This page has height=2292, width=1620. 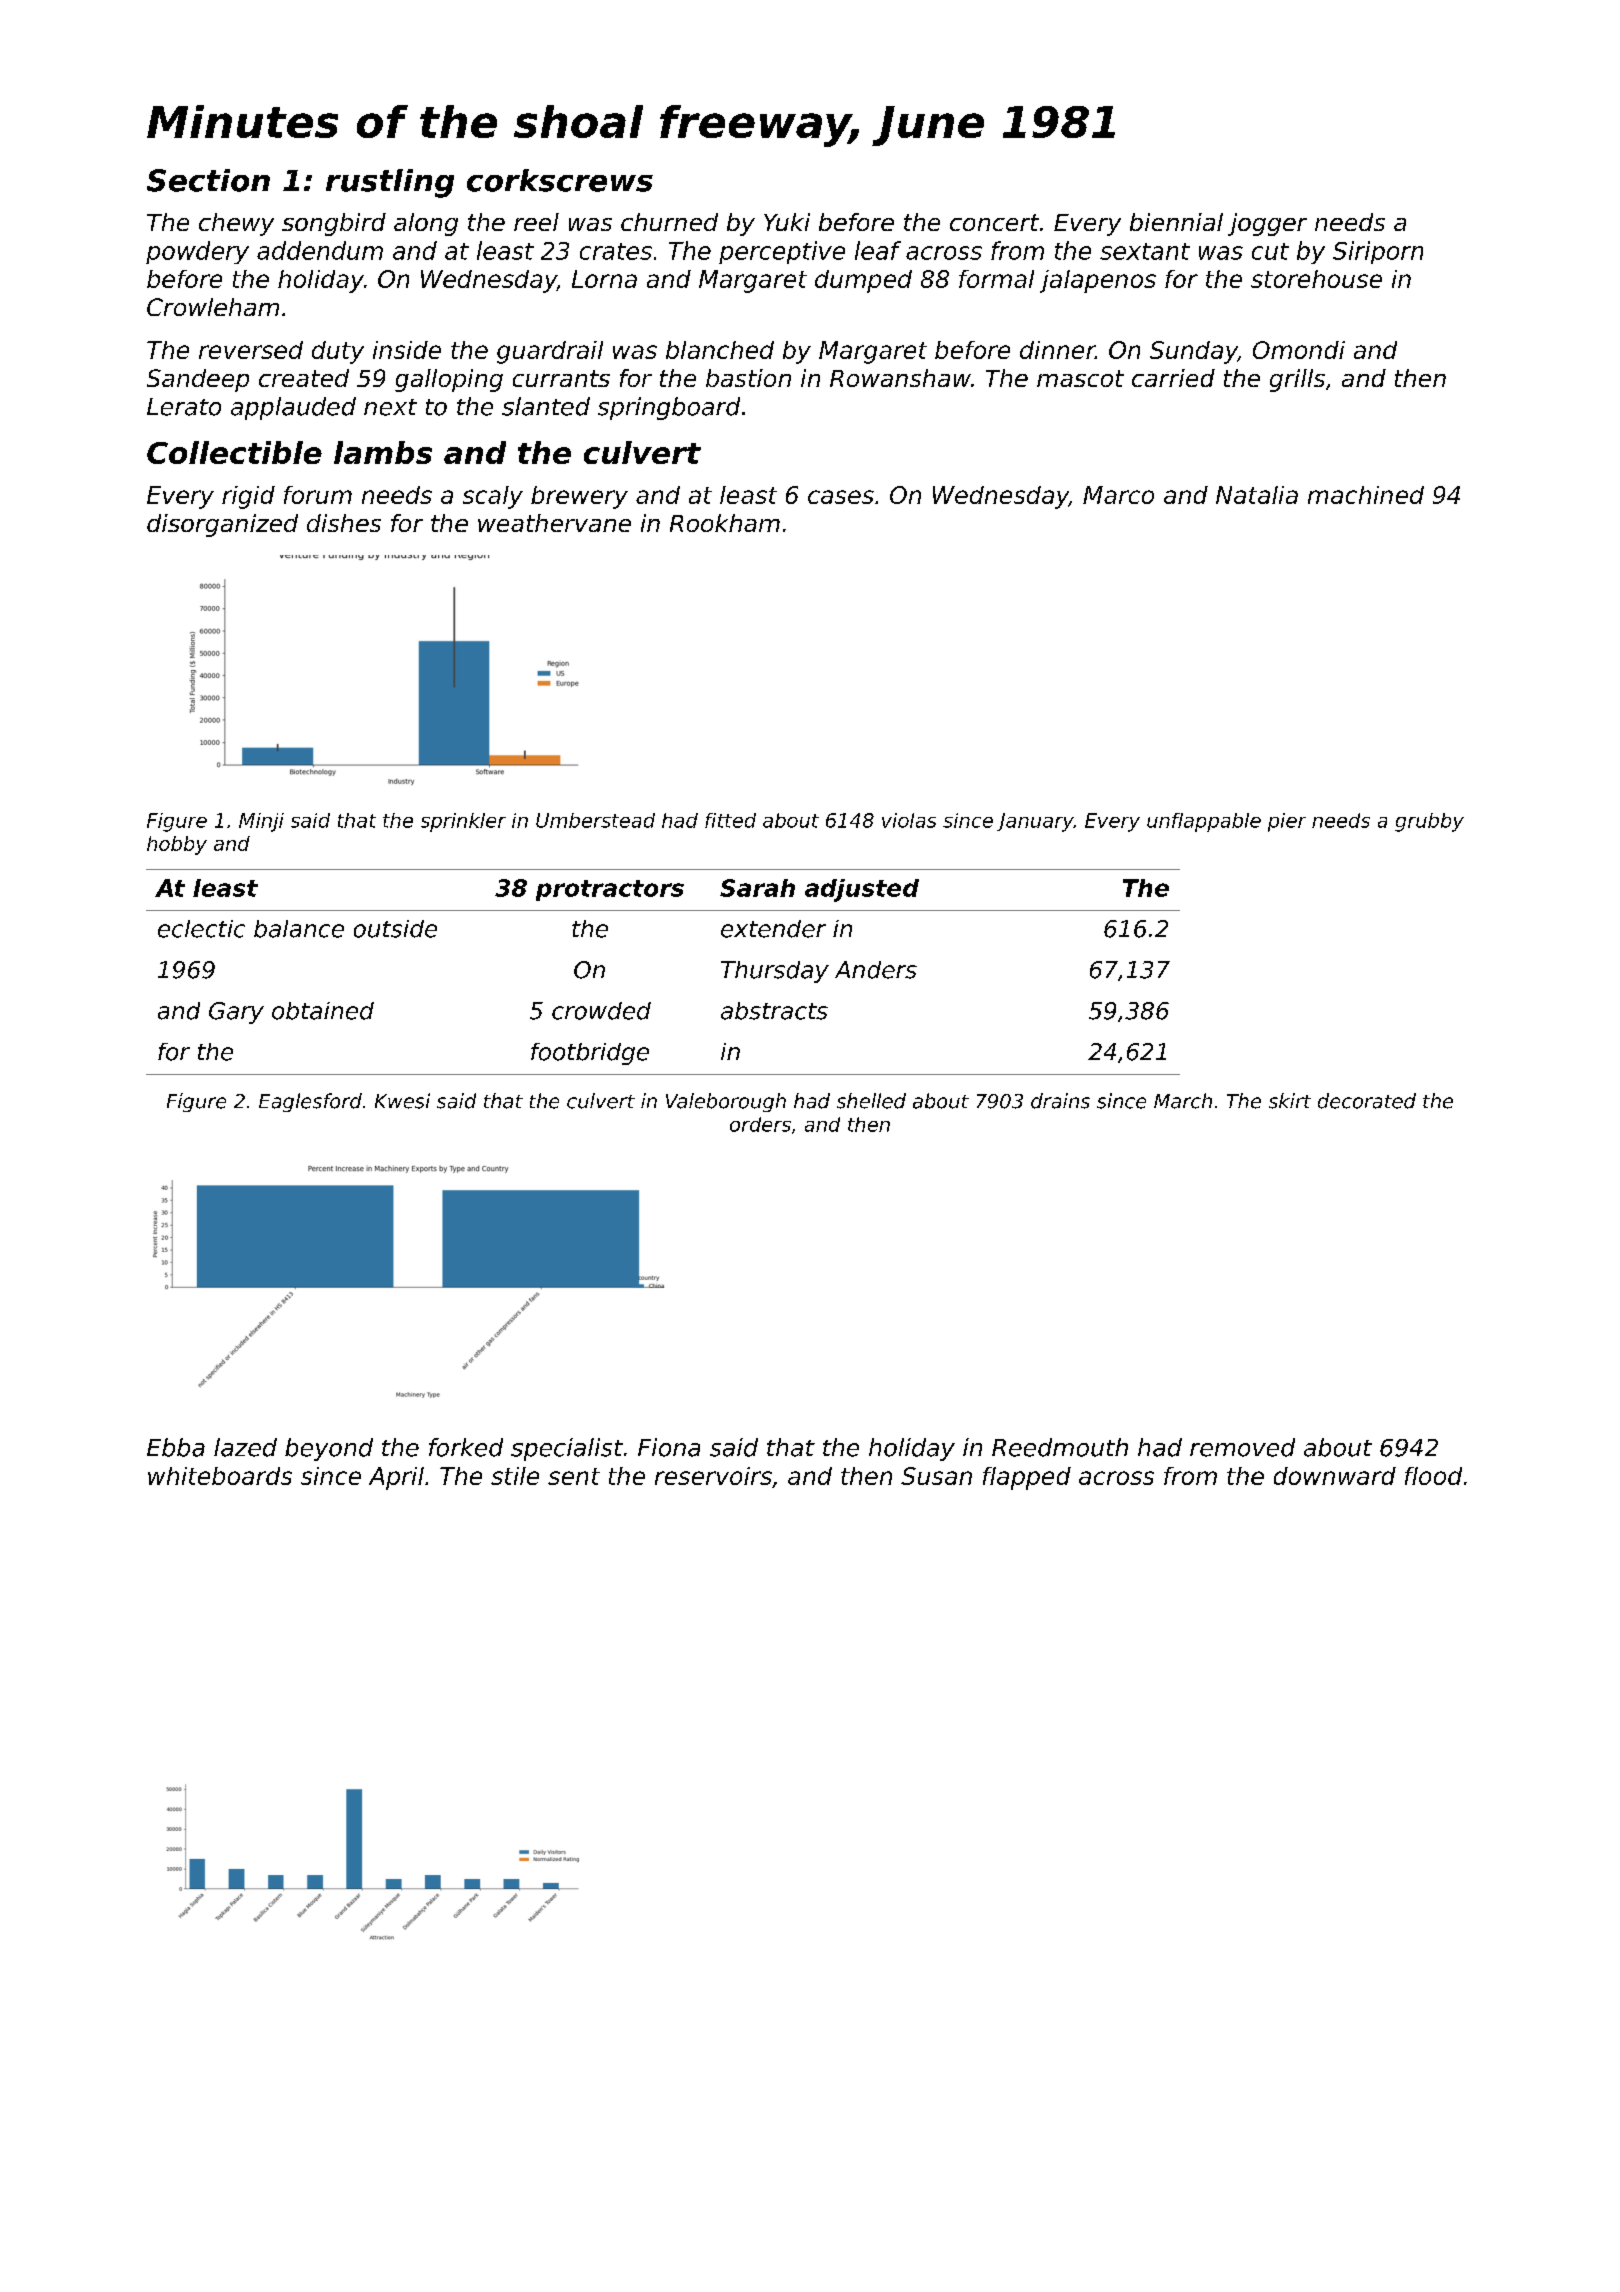 I want to click on Section, so click(x=208, y=180).
